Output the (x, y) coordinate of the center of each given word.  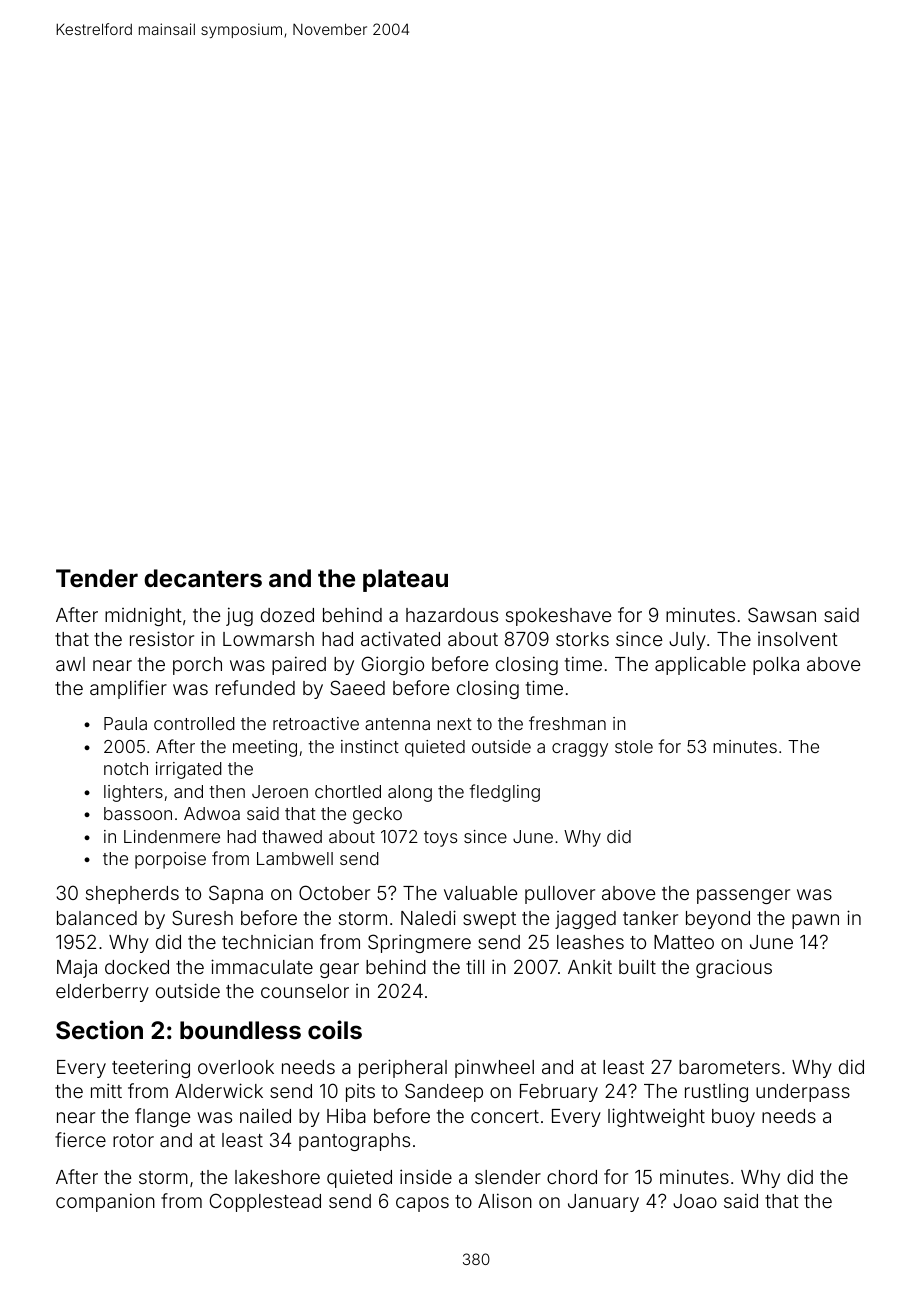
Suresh (202, 917)
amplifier (128, 689)
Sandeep (444, 1092)
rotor (133, 1140)
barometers (729, 1067)
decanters (203, 578)
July (687, 641)
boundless (240, 1030)
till (475, 966)
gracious (734, 968)
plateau (405, 580)
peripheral (403, 1068)
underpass (803, 1093)
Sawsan (782, 614)
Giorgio (393, 665)
